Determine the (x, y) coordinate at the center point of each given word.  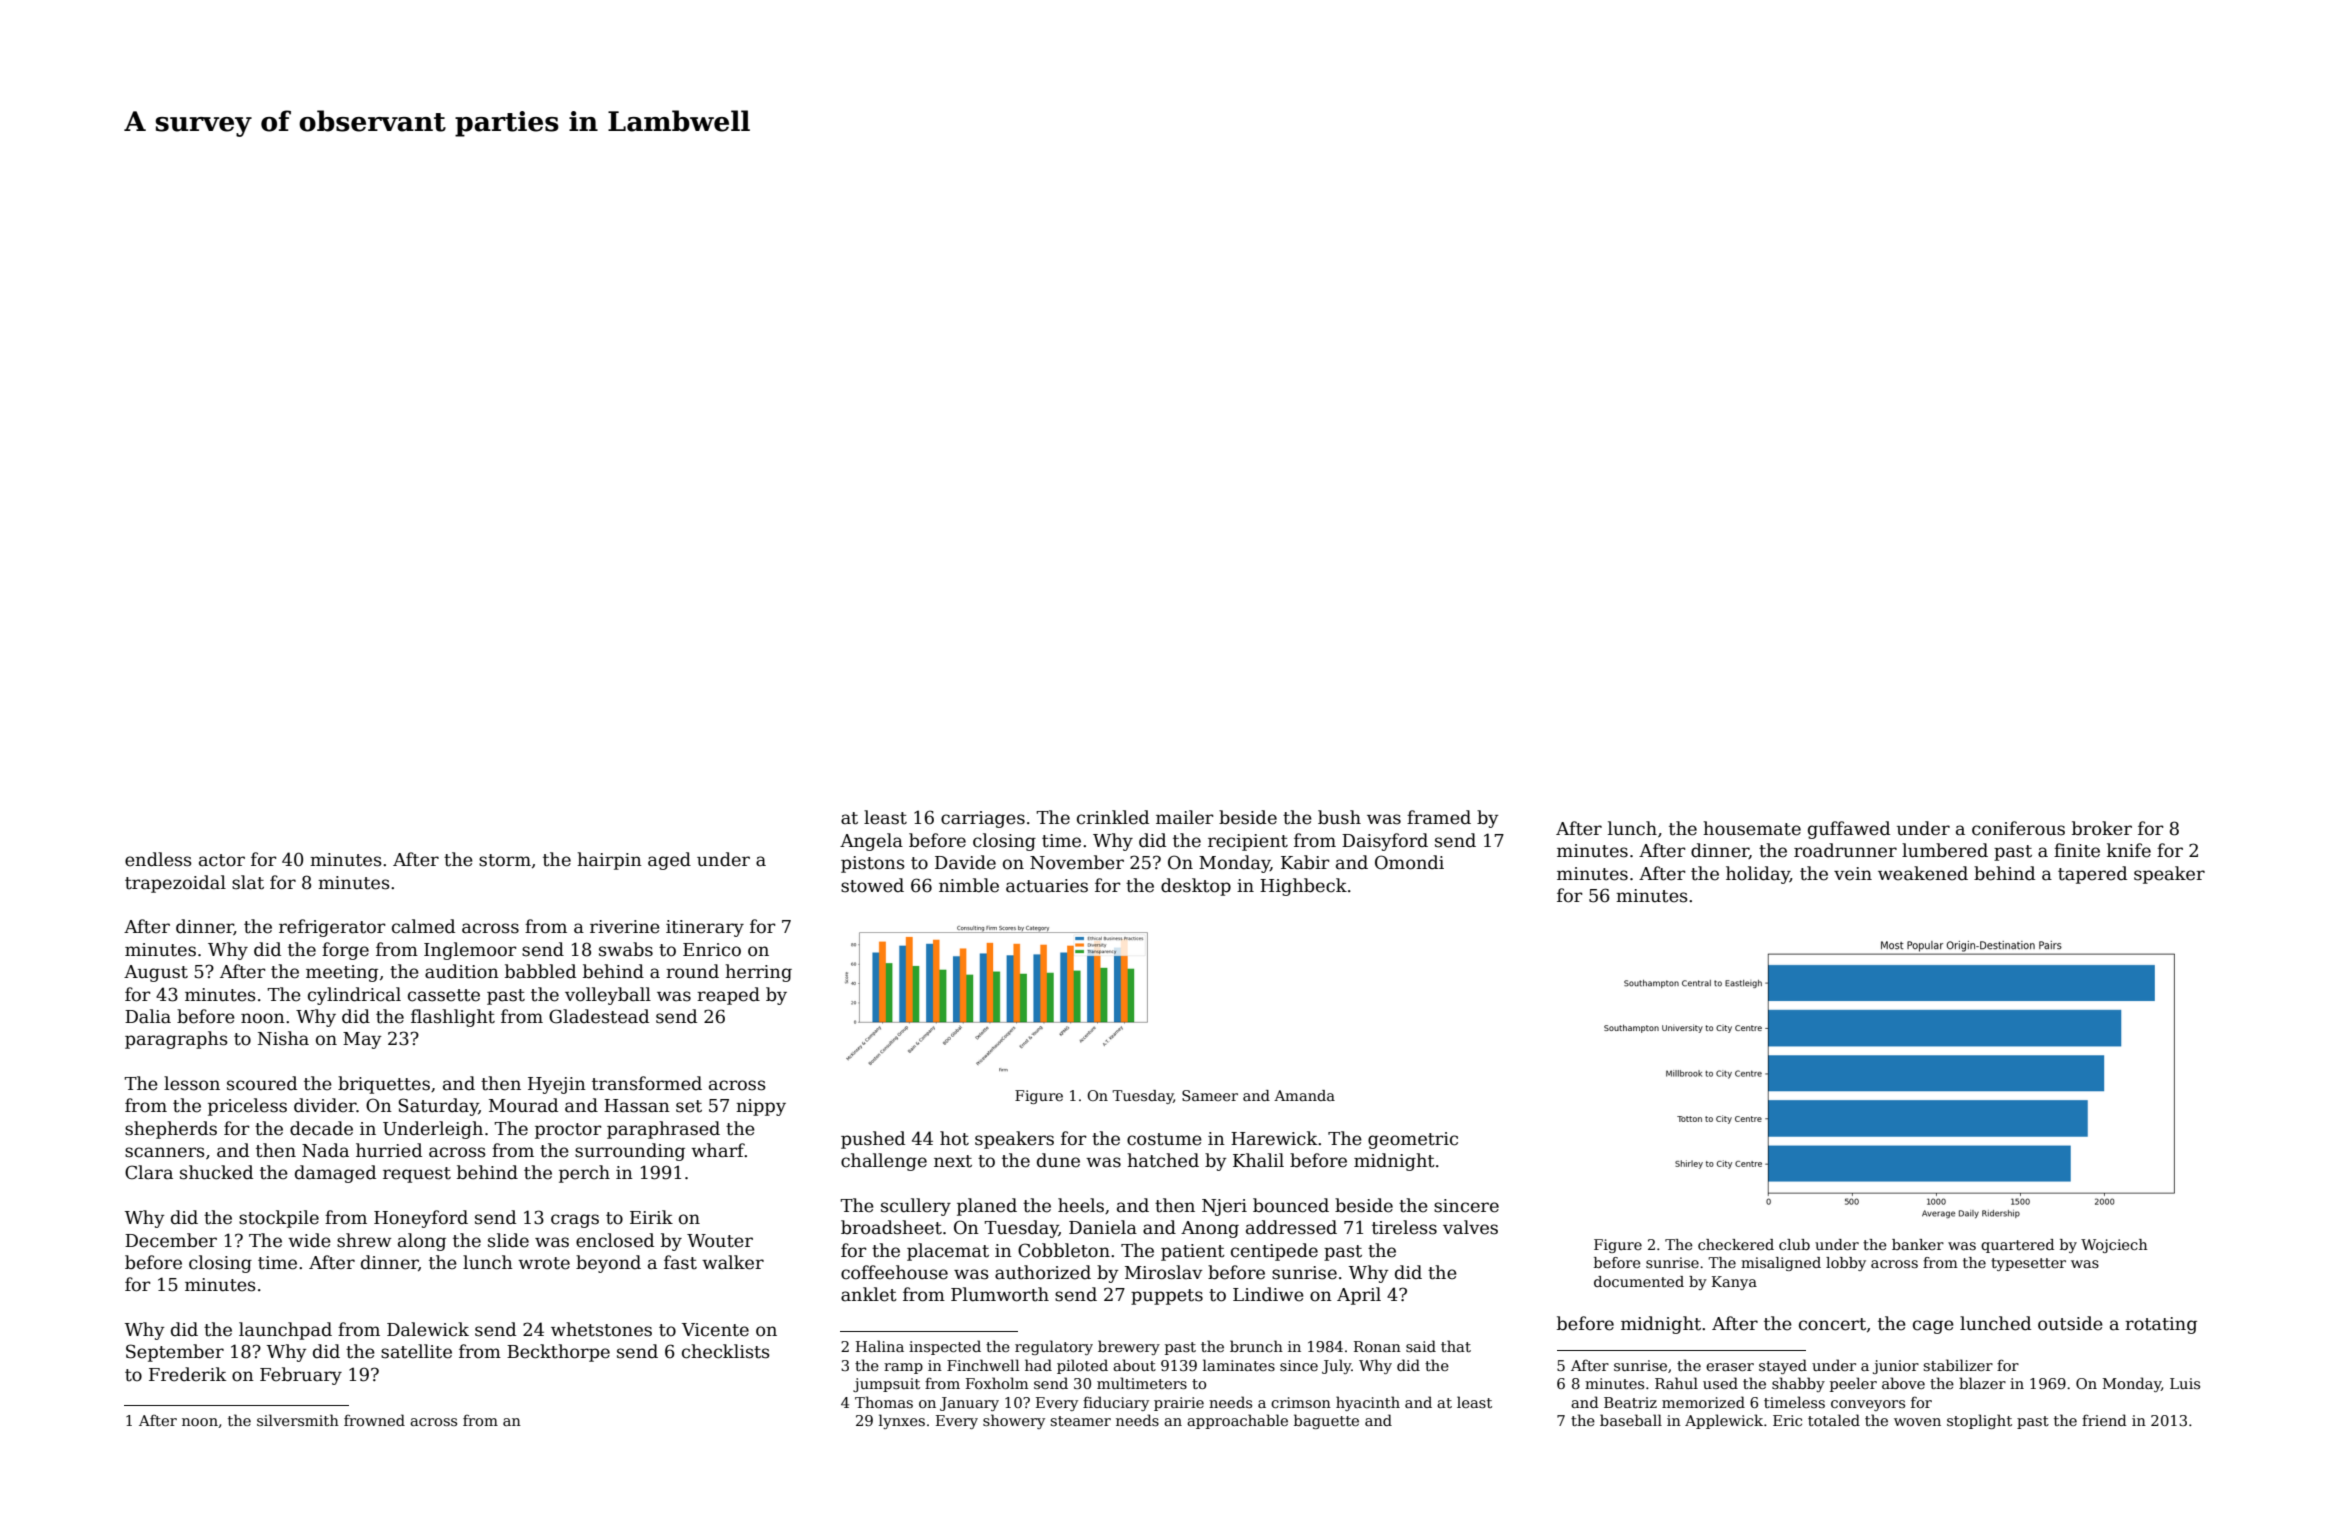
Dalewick (428, 1329)
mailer (1185, 817)
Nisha (283, 1038)
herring (758, 973)
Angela (871, 842)
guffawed (1849, 830)
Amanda (1304, 1095)
